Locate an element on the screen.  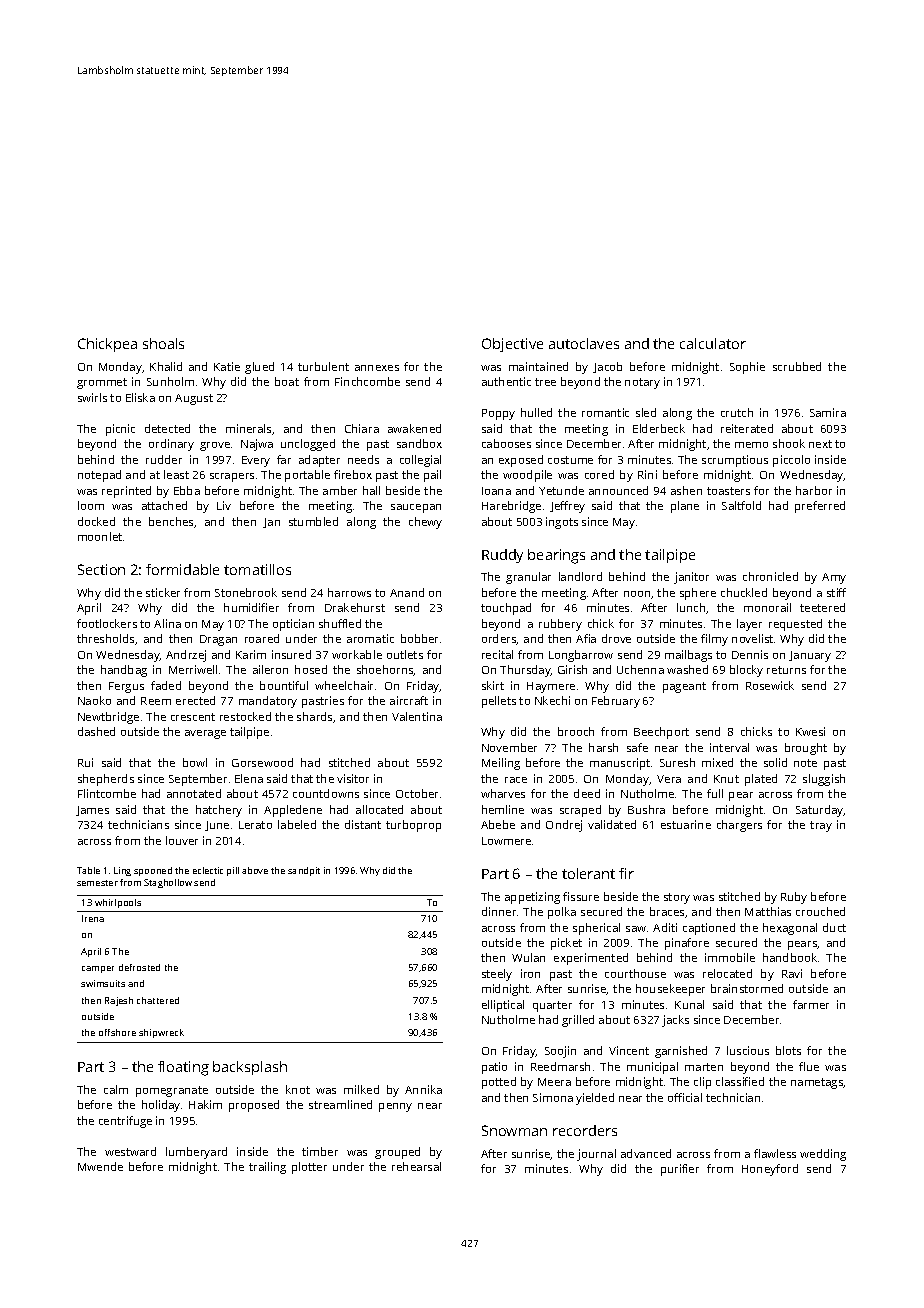
unclogged is located at coordinates (308, 445).
